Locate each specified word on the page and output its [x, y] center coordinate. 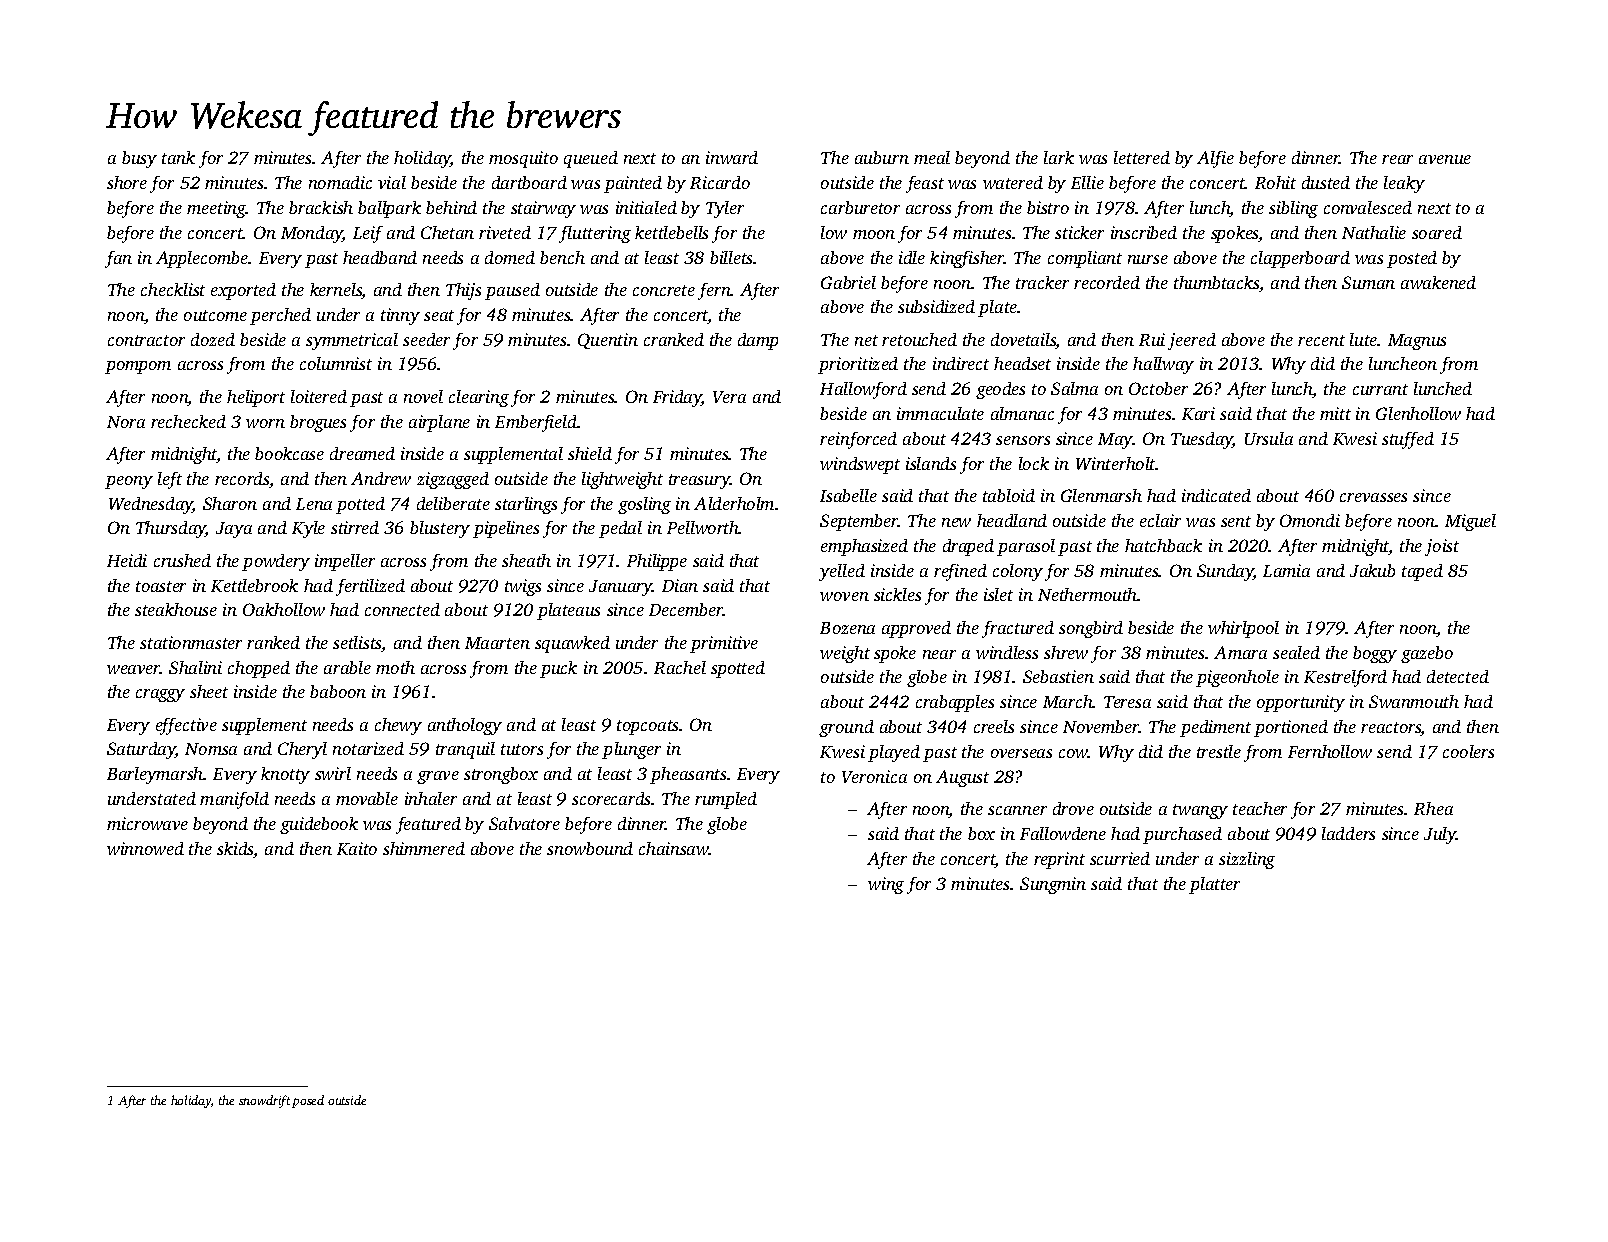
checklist [173, 289]
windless [1007, 652]
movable [367, 798]
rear [1397, 159]
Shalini [195, 667]
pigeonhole [1237, 678]
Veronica [874, 776]
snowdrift [264, 1101]
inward [732, 157]
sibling [1293, 209]
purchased [1182, 835]
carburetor [860, 207]
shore [127, 182]
